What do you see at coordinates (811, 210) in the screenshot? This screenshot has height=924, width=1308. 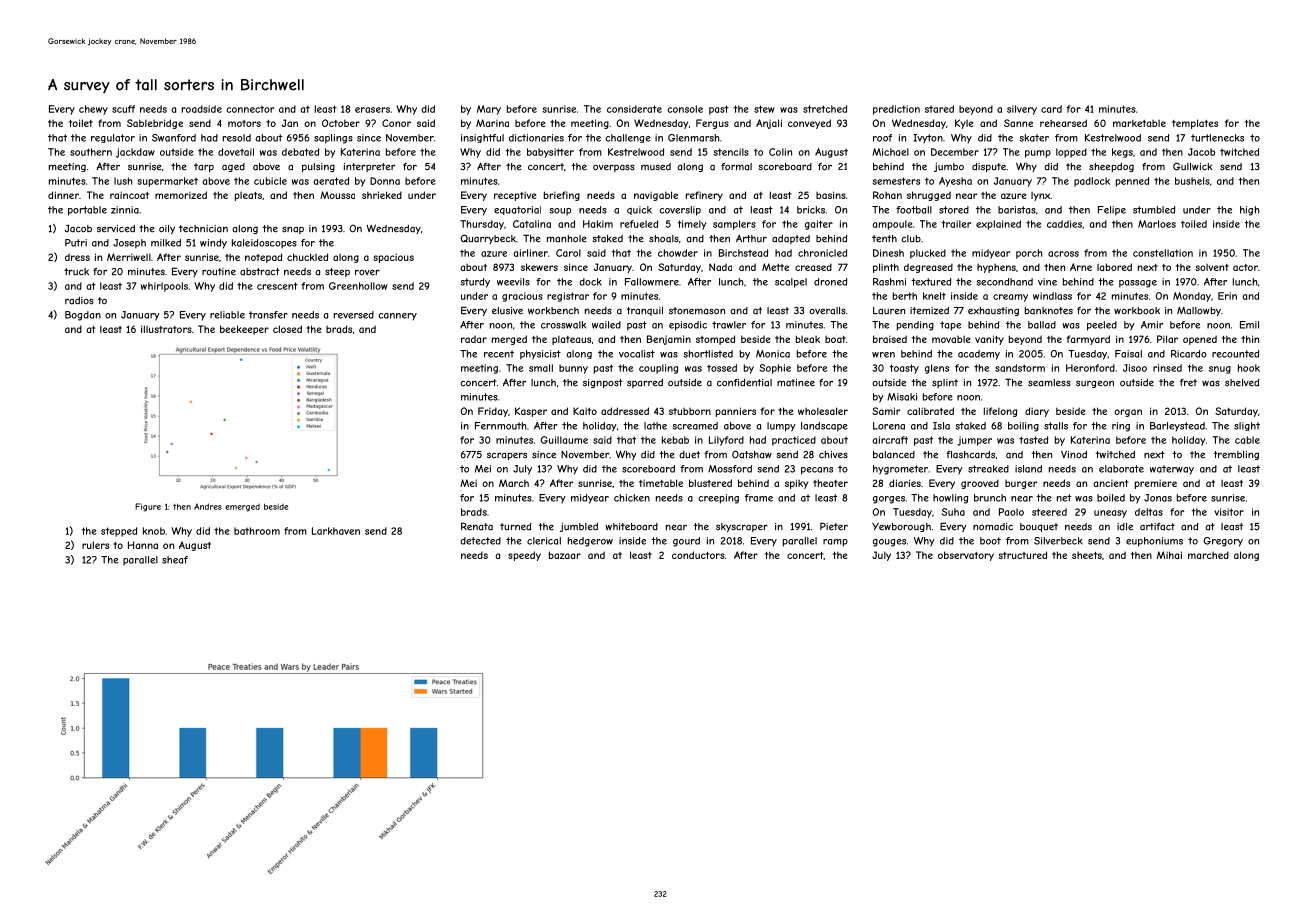 I see `bricks` at bounding box center [811, 210].
